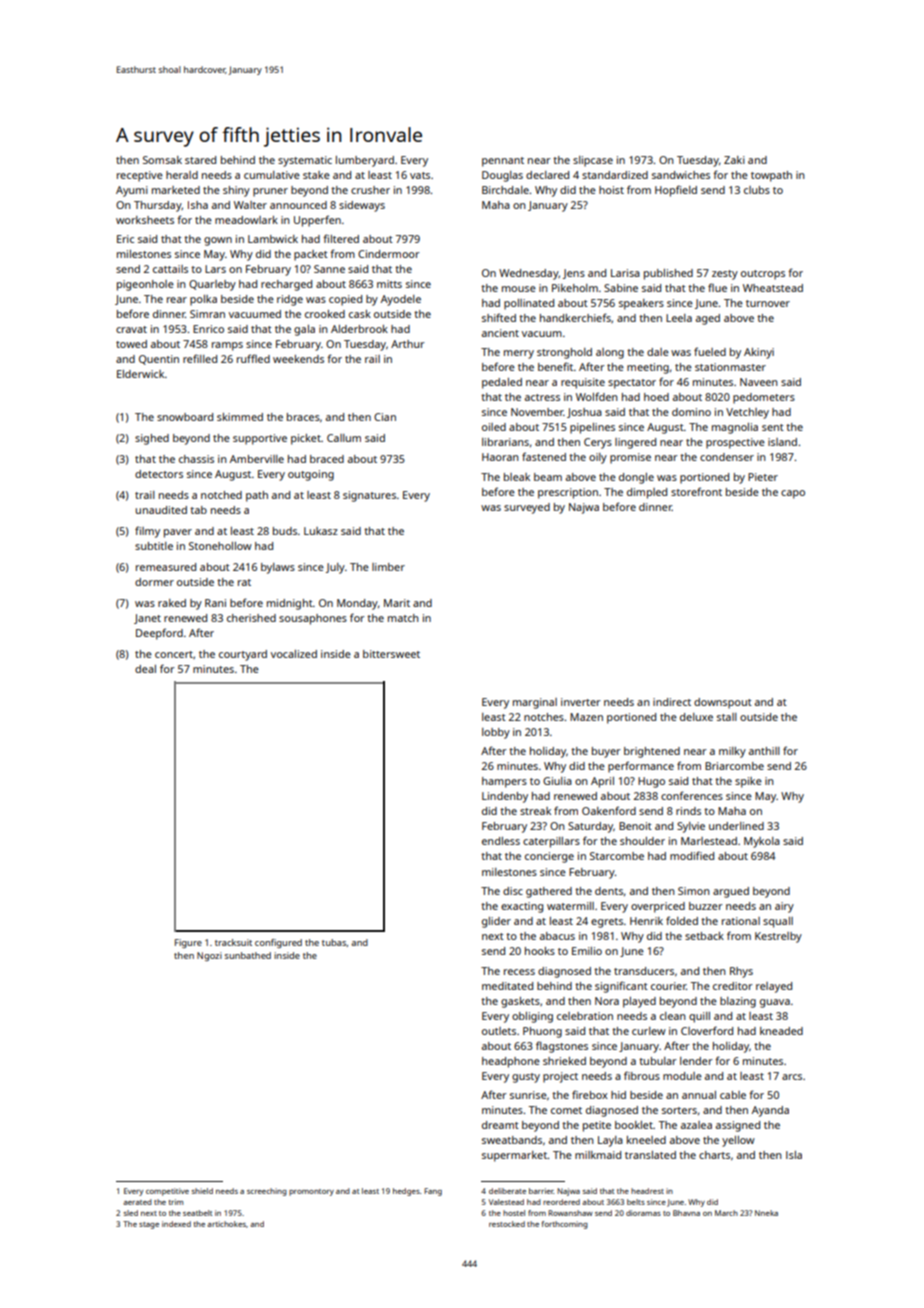  I want to click on stage, so click(149, 1225).
